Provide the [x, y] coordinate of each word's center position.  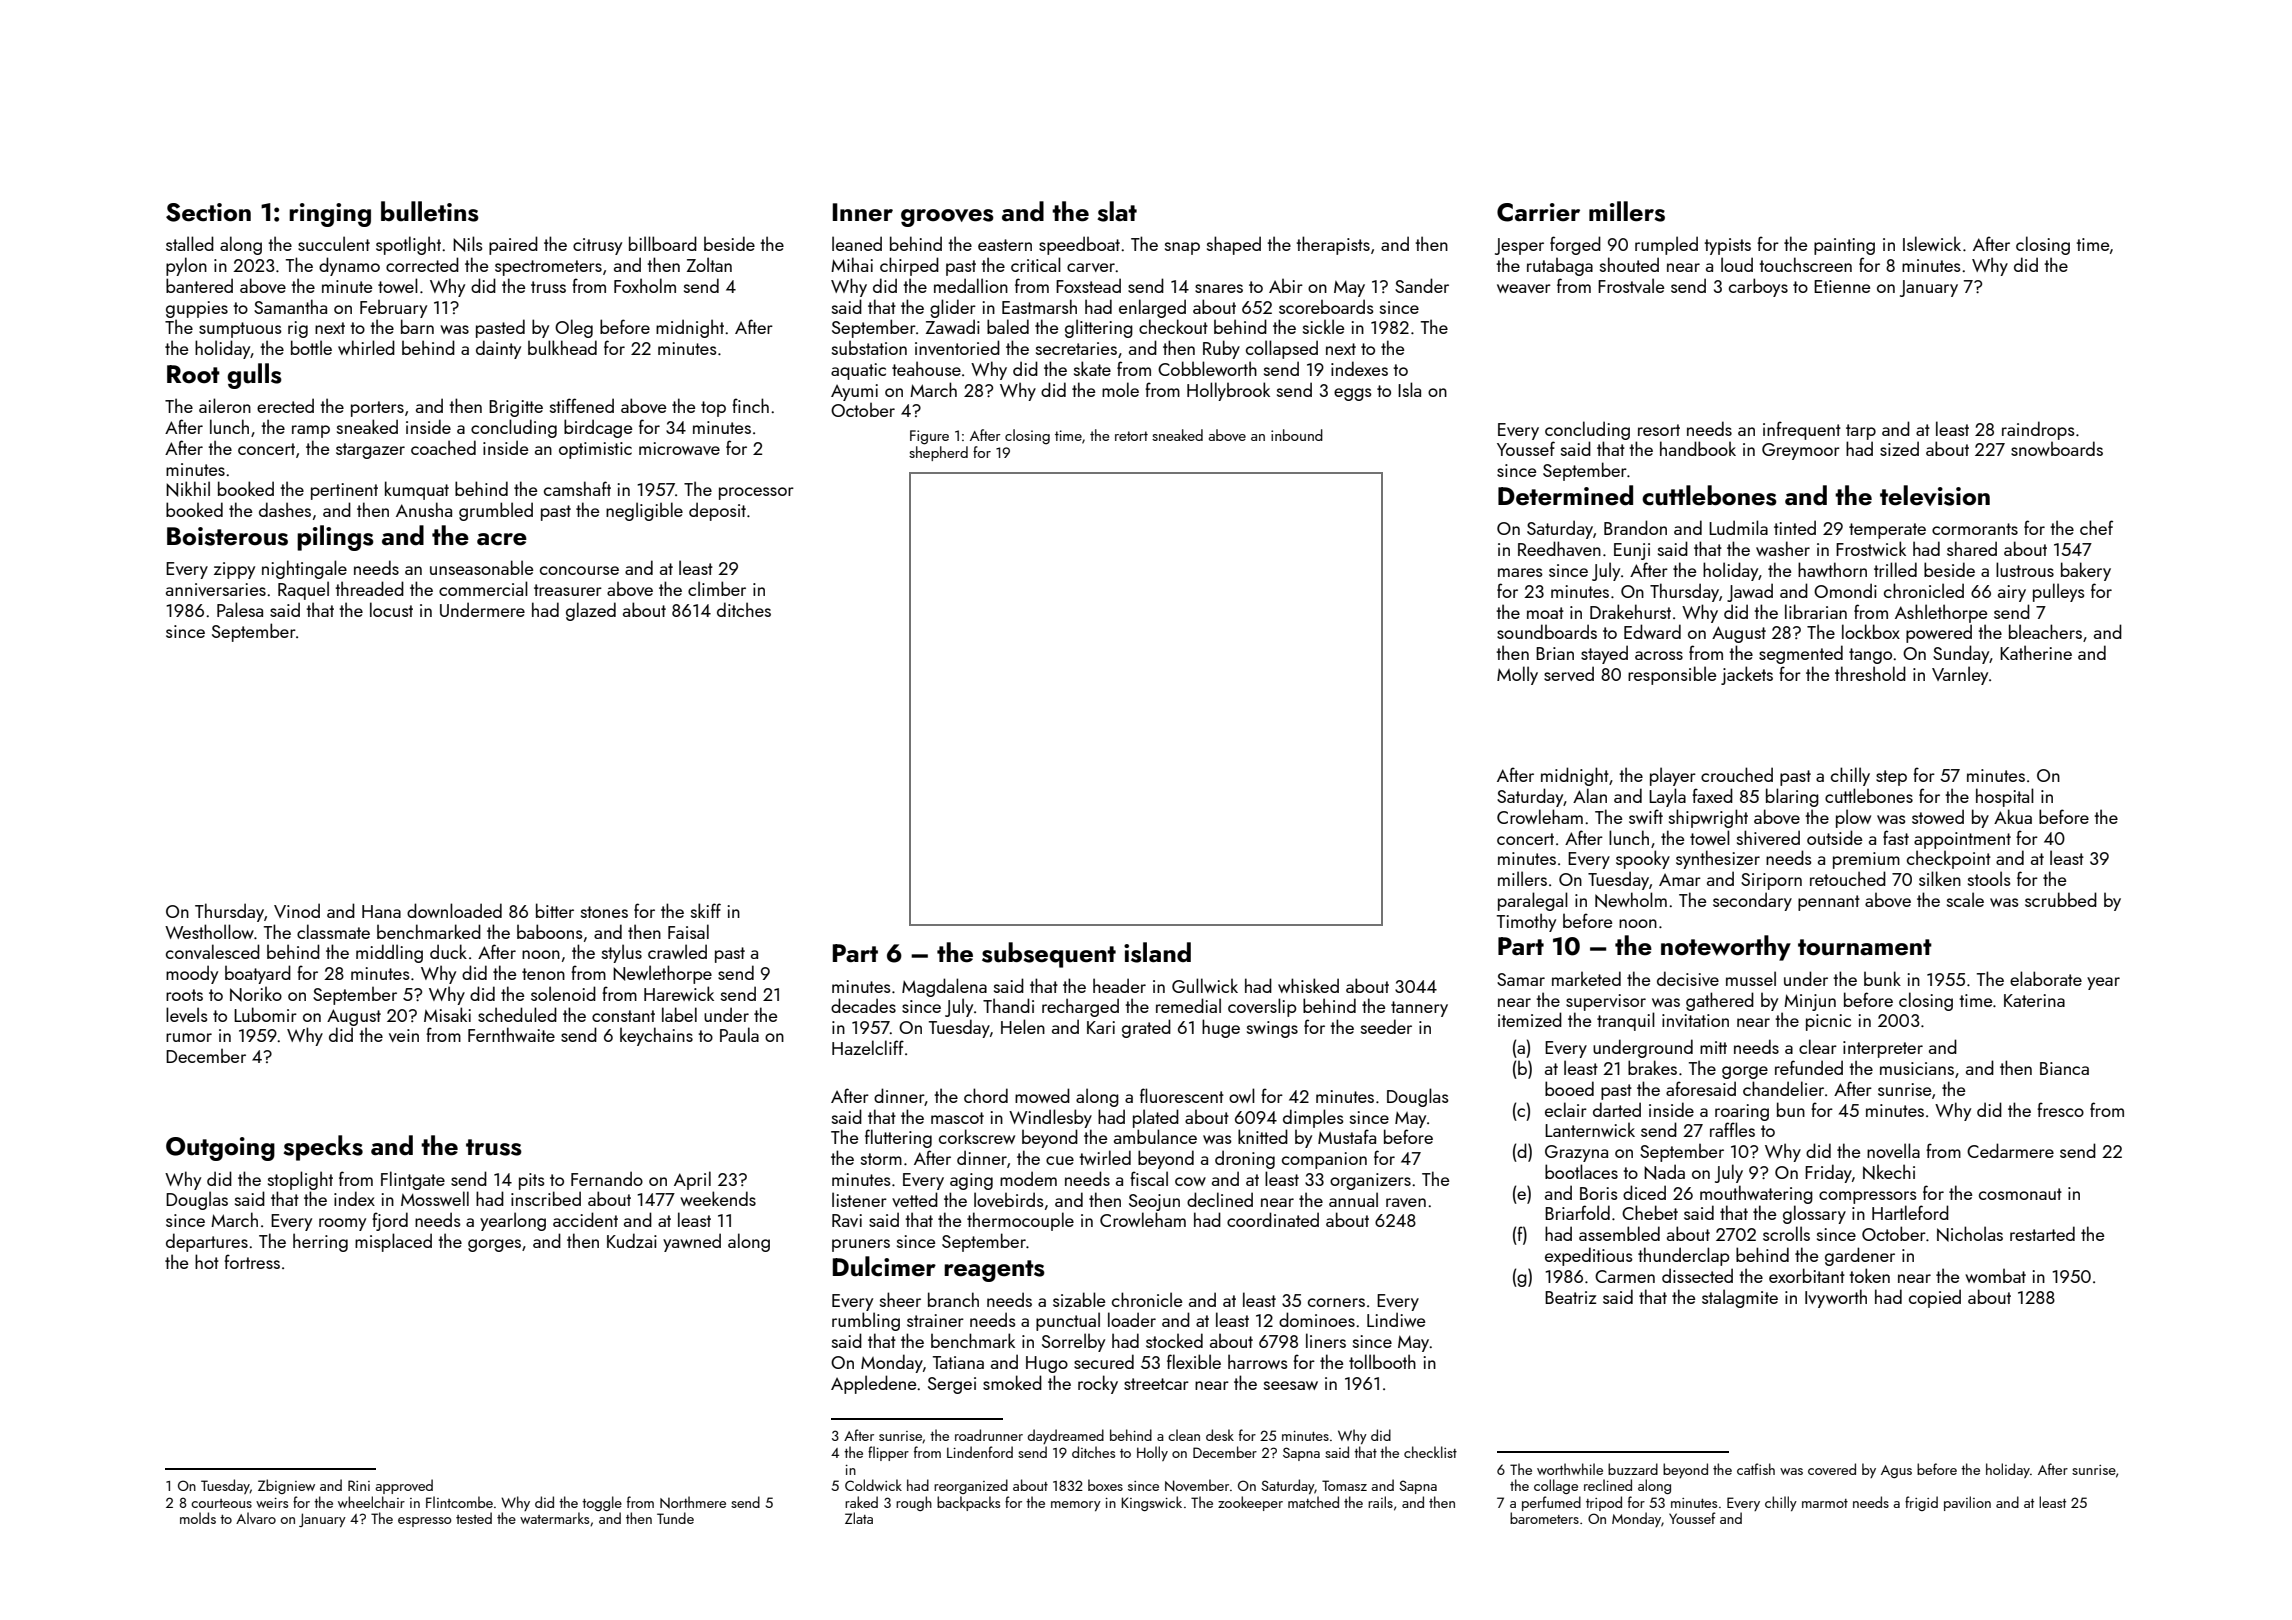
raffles [1732, 1129]
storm [881, 1159]
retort [1131, 436]
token [1869, 1275]
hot [207, 1261]
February [393, 308]
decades [863, 1005]
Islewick [1932, 243]
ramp [311, 431]
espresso [425, 1522]
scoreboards [1326, 306]
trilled [1895, 569]
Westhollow [209, 931]
